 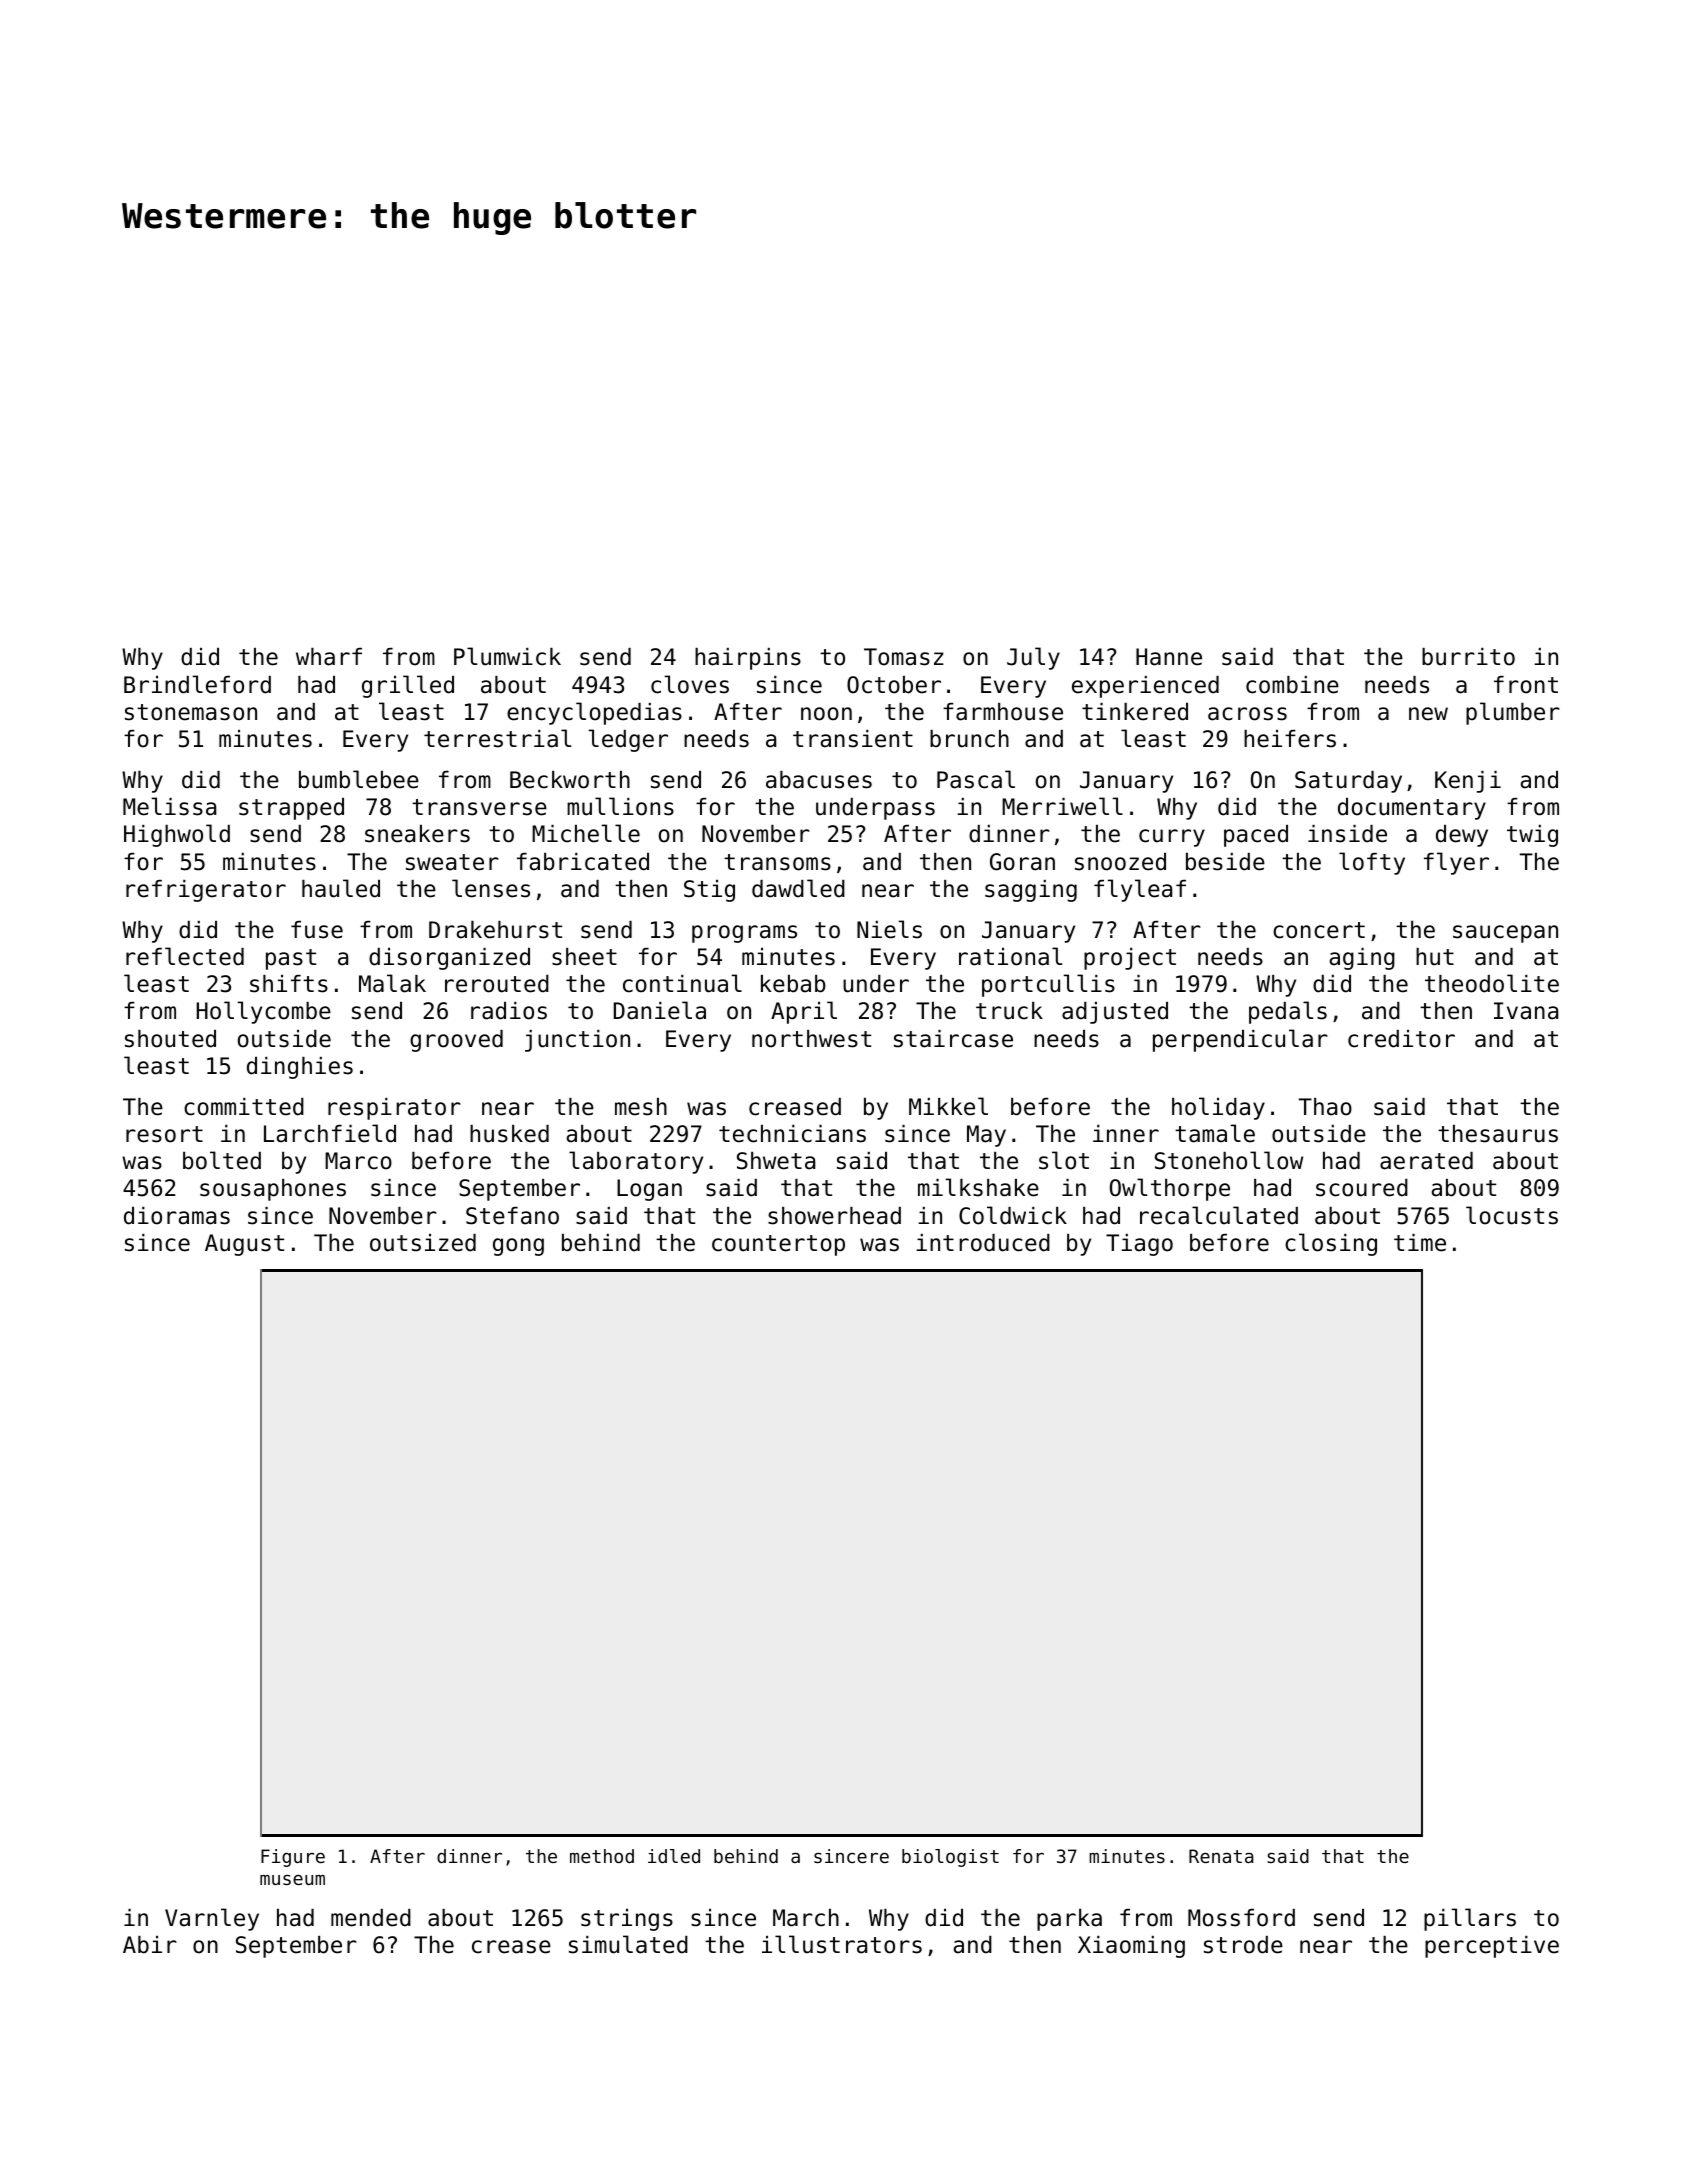 What do you see at coordinates (1169, 657) in the page?
I see `Hanne` at bounding box center [1169, 657].
